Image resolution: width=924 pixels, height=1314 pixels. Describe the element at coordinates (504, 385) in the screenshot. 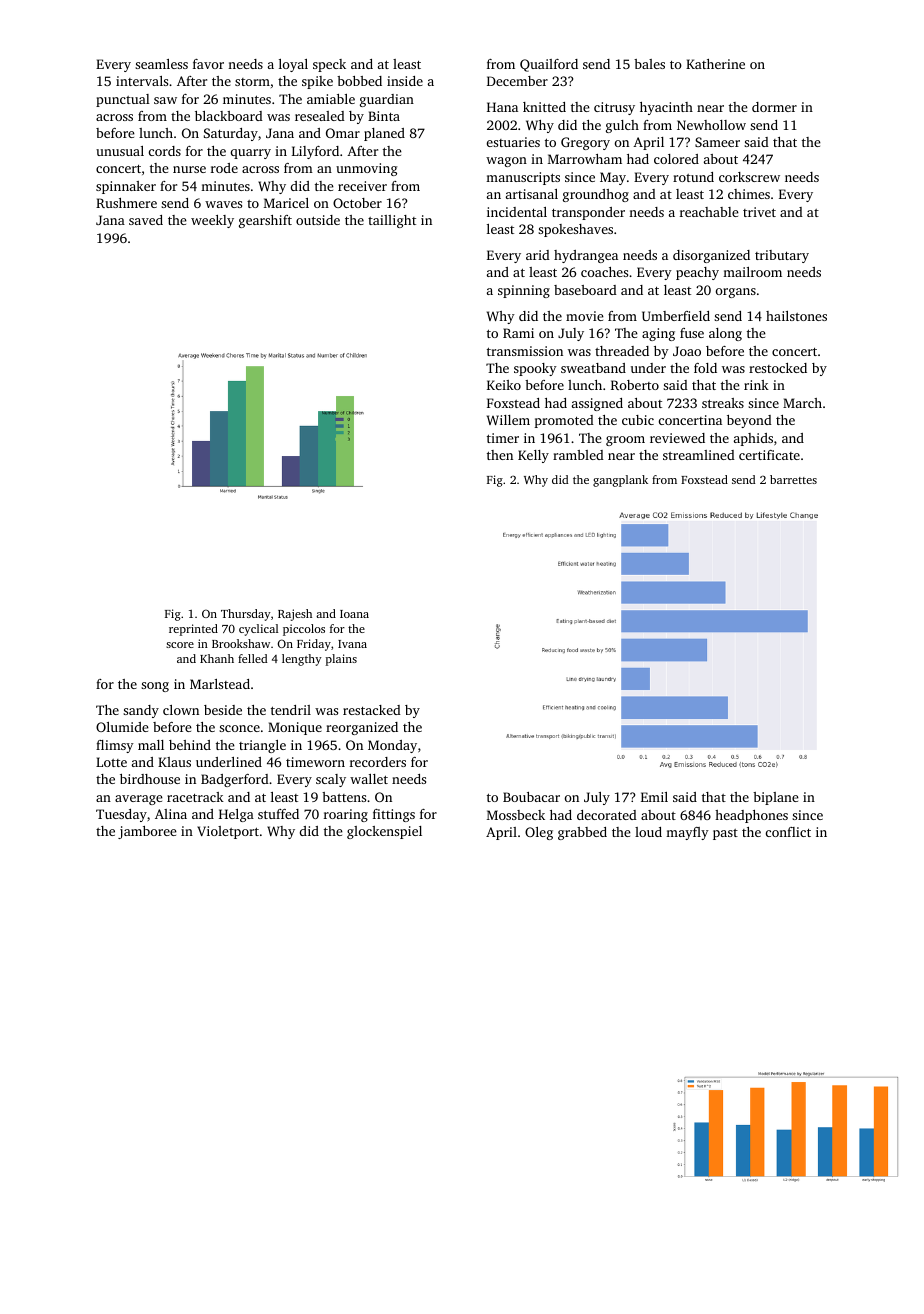

I see `Keiko` at that location.
